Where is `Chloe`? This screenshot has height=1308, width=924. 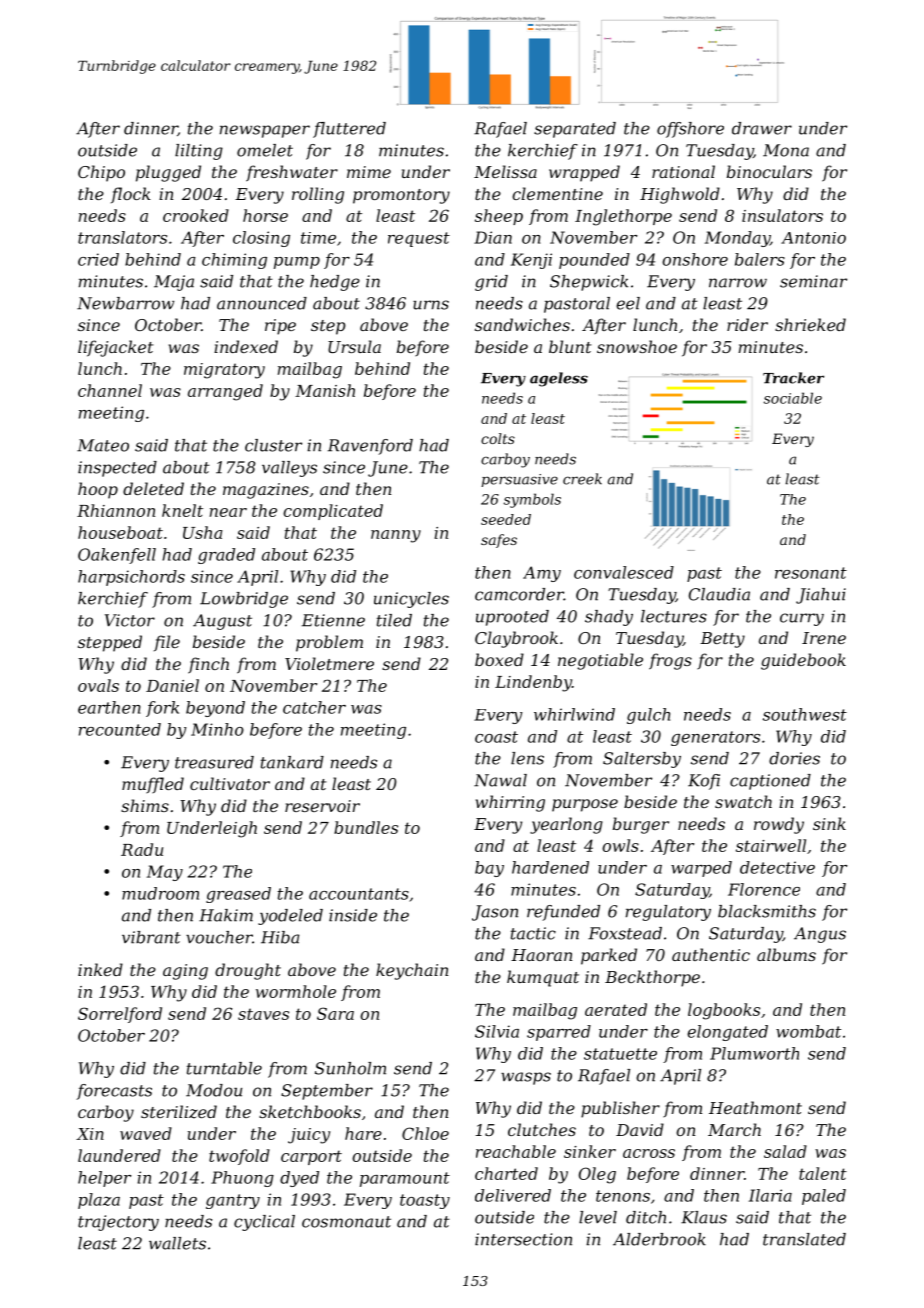
Chloe is located at coordinates (425, 1133).
